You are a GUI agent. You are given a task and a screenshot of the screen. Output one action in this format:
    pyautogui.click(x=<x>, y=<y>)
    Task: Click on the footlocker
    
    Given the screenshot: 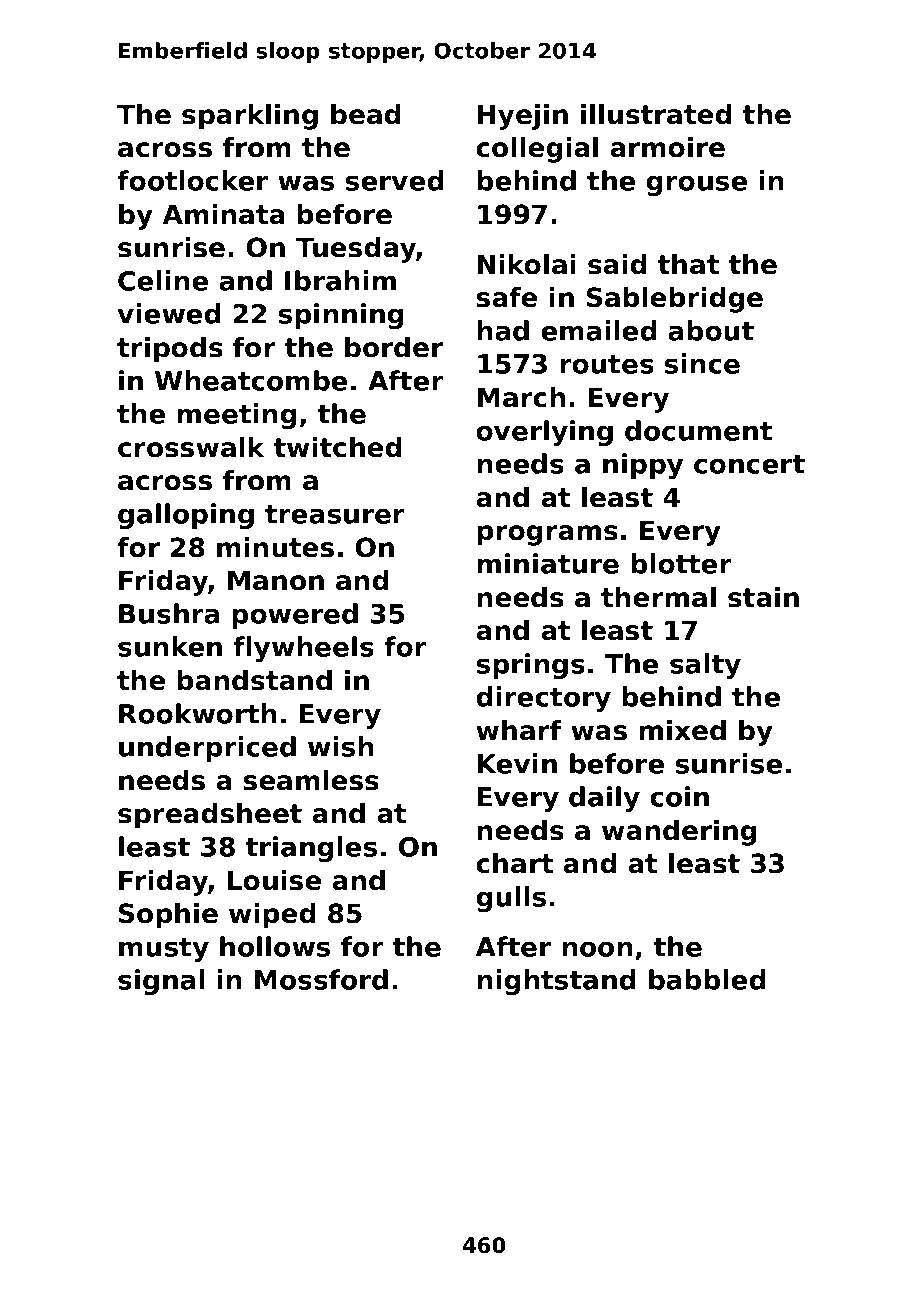 What is the action you would take?
    pyautogui.click(x=192, y=180)
